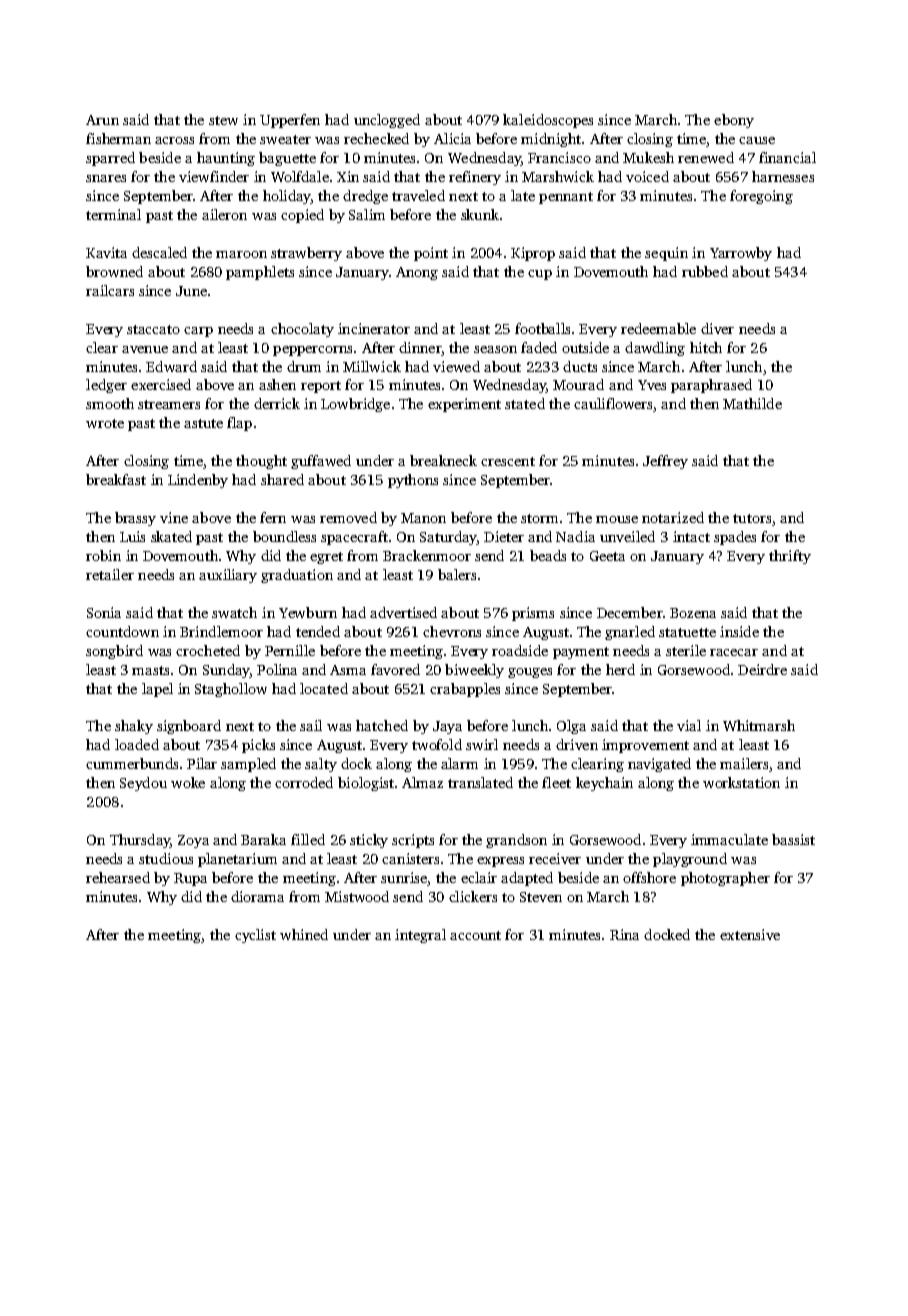  What do you see at coordinates (387, 121) in the screenshot?
I see `unclogged` at bounding box center [387, 121].
